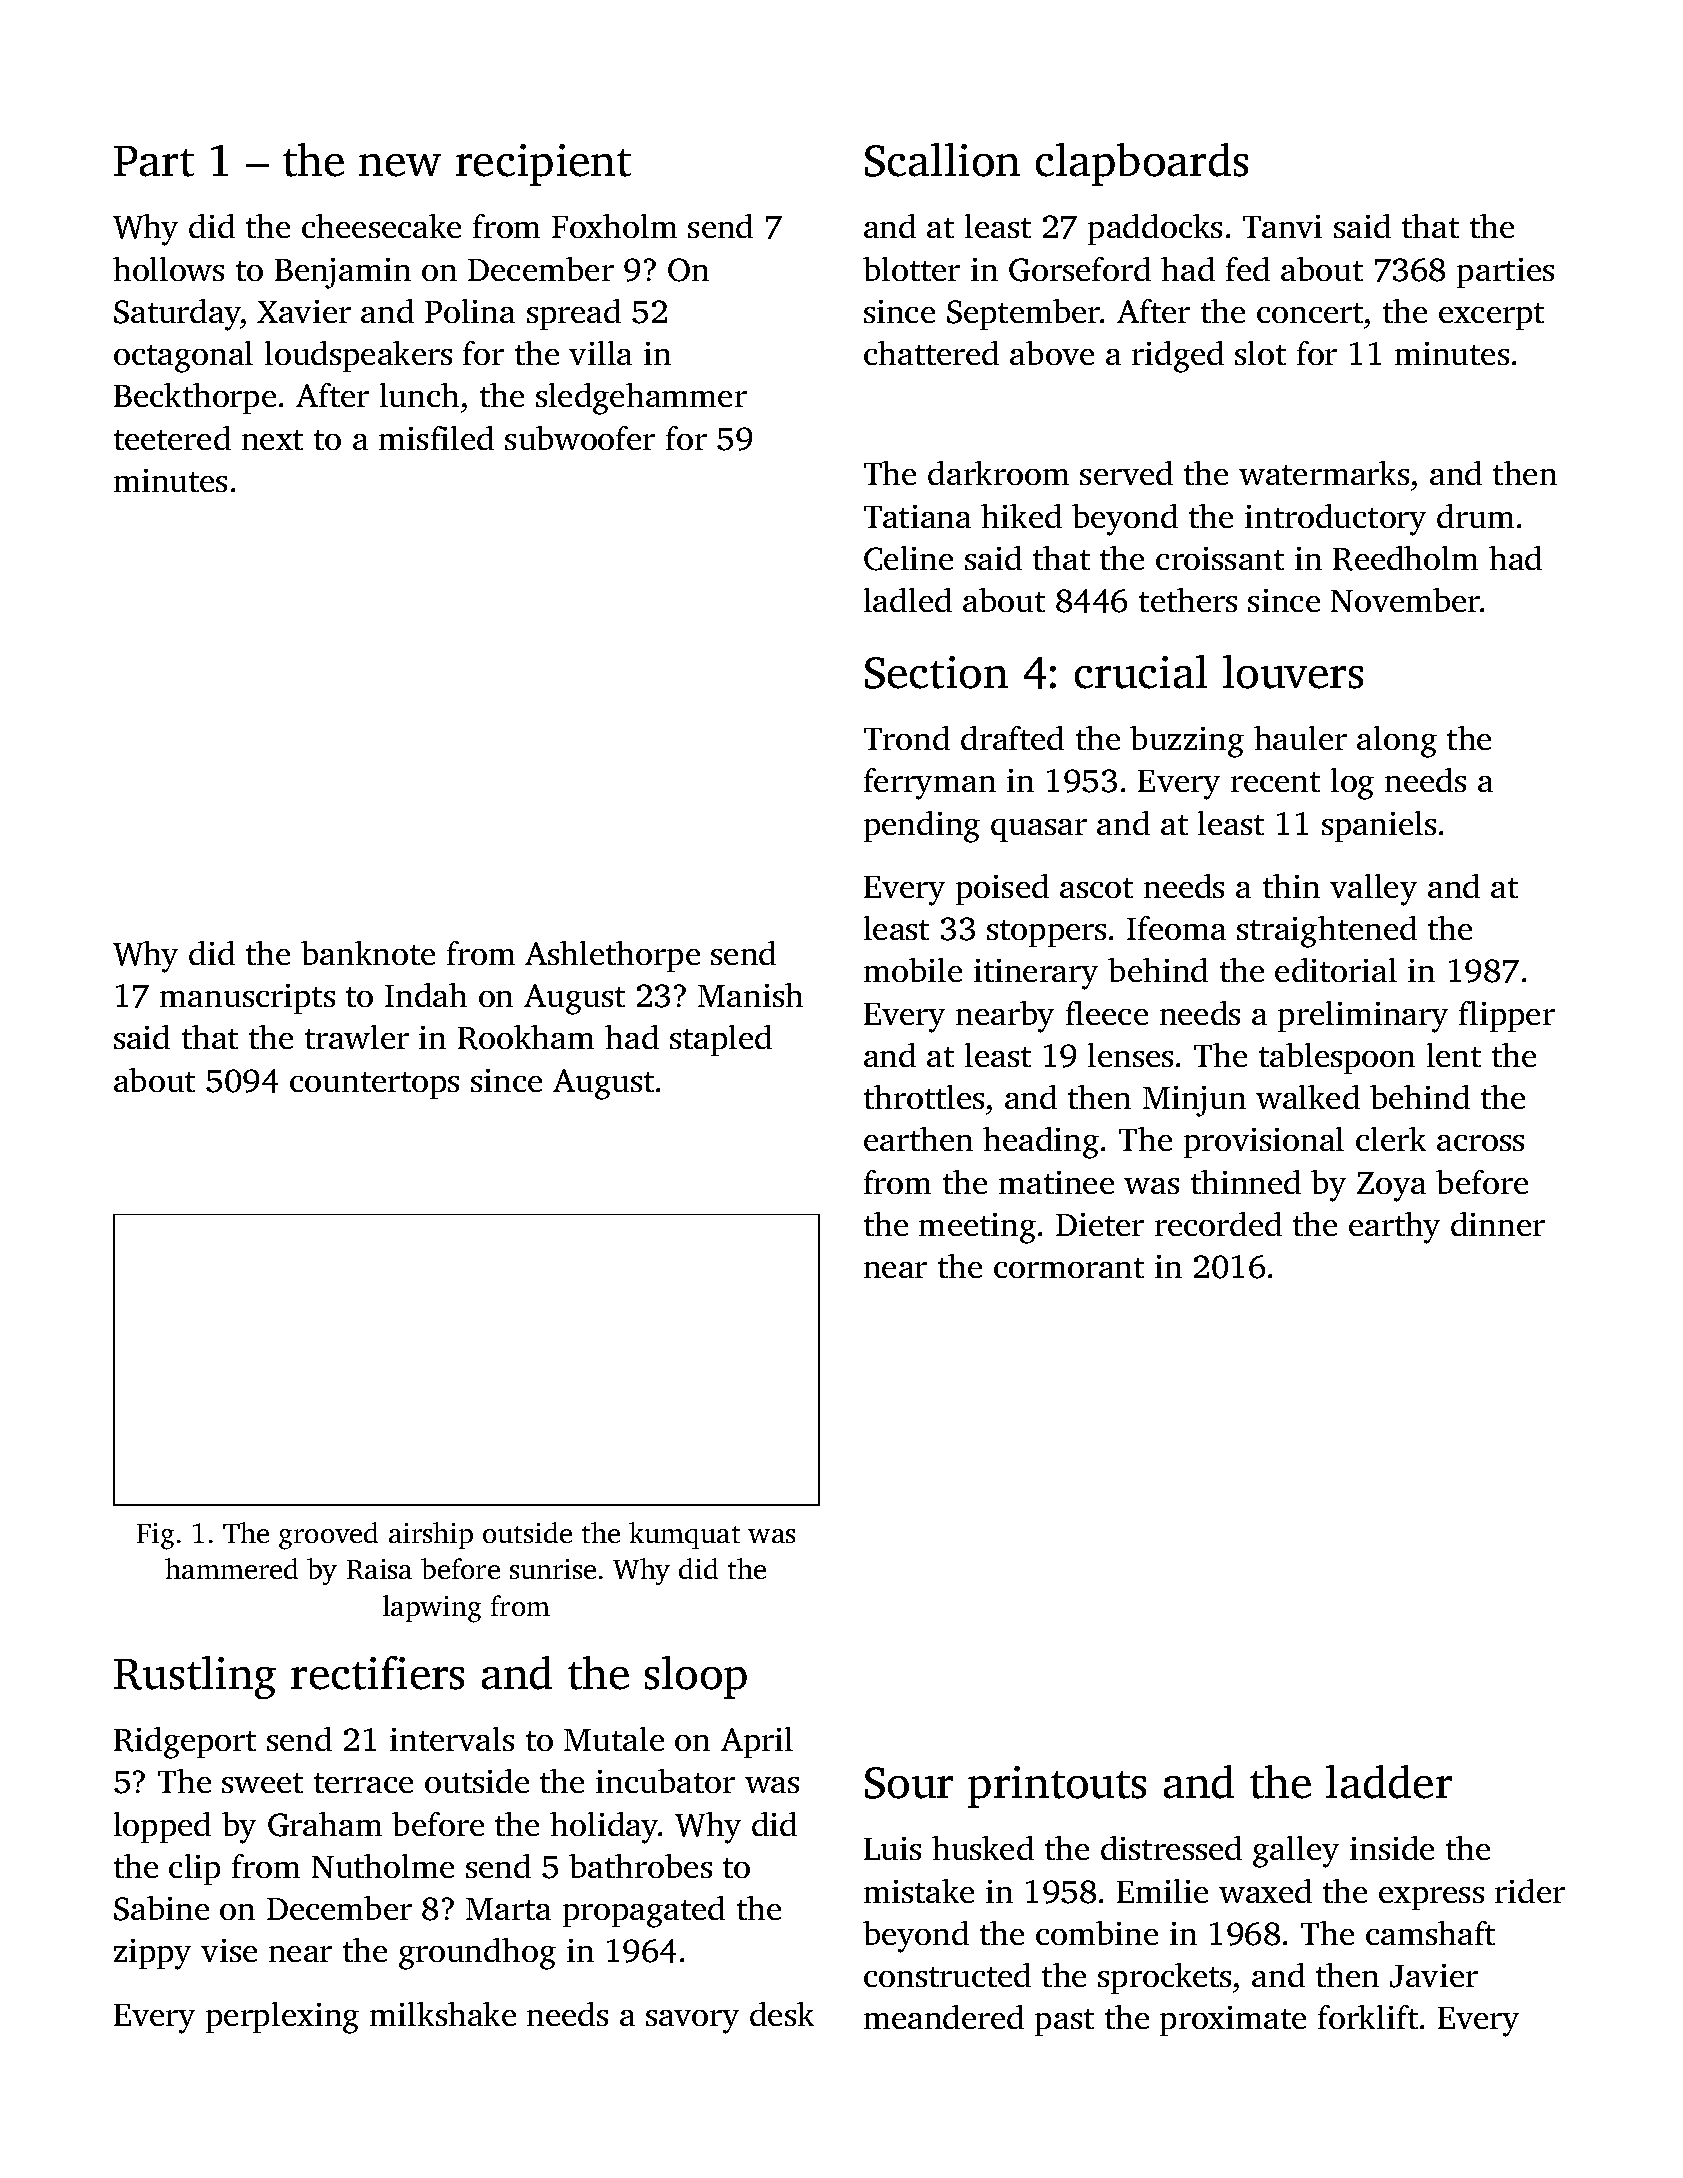 The width and height of the document is (1683, 2178). I want to click on desk, so click(782, 2014).
